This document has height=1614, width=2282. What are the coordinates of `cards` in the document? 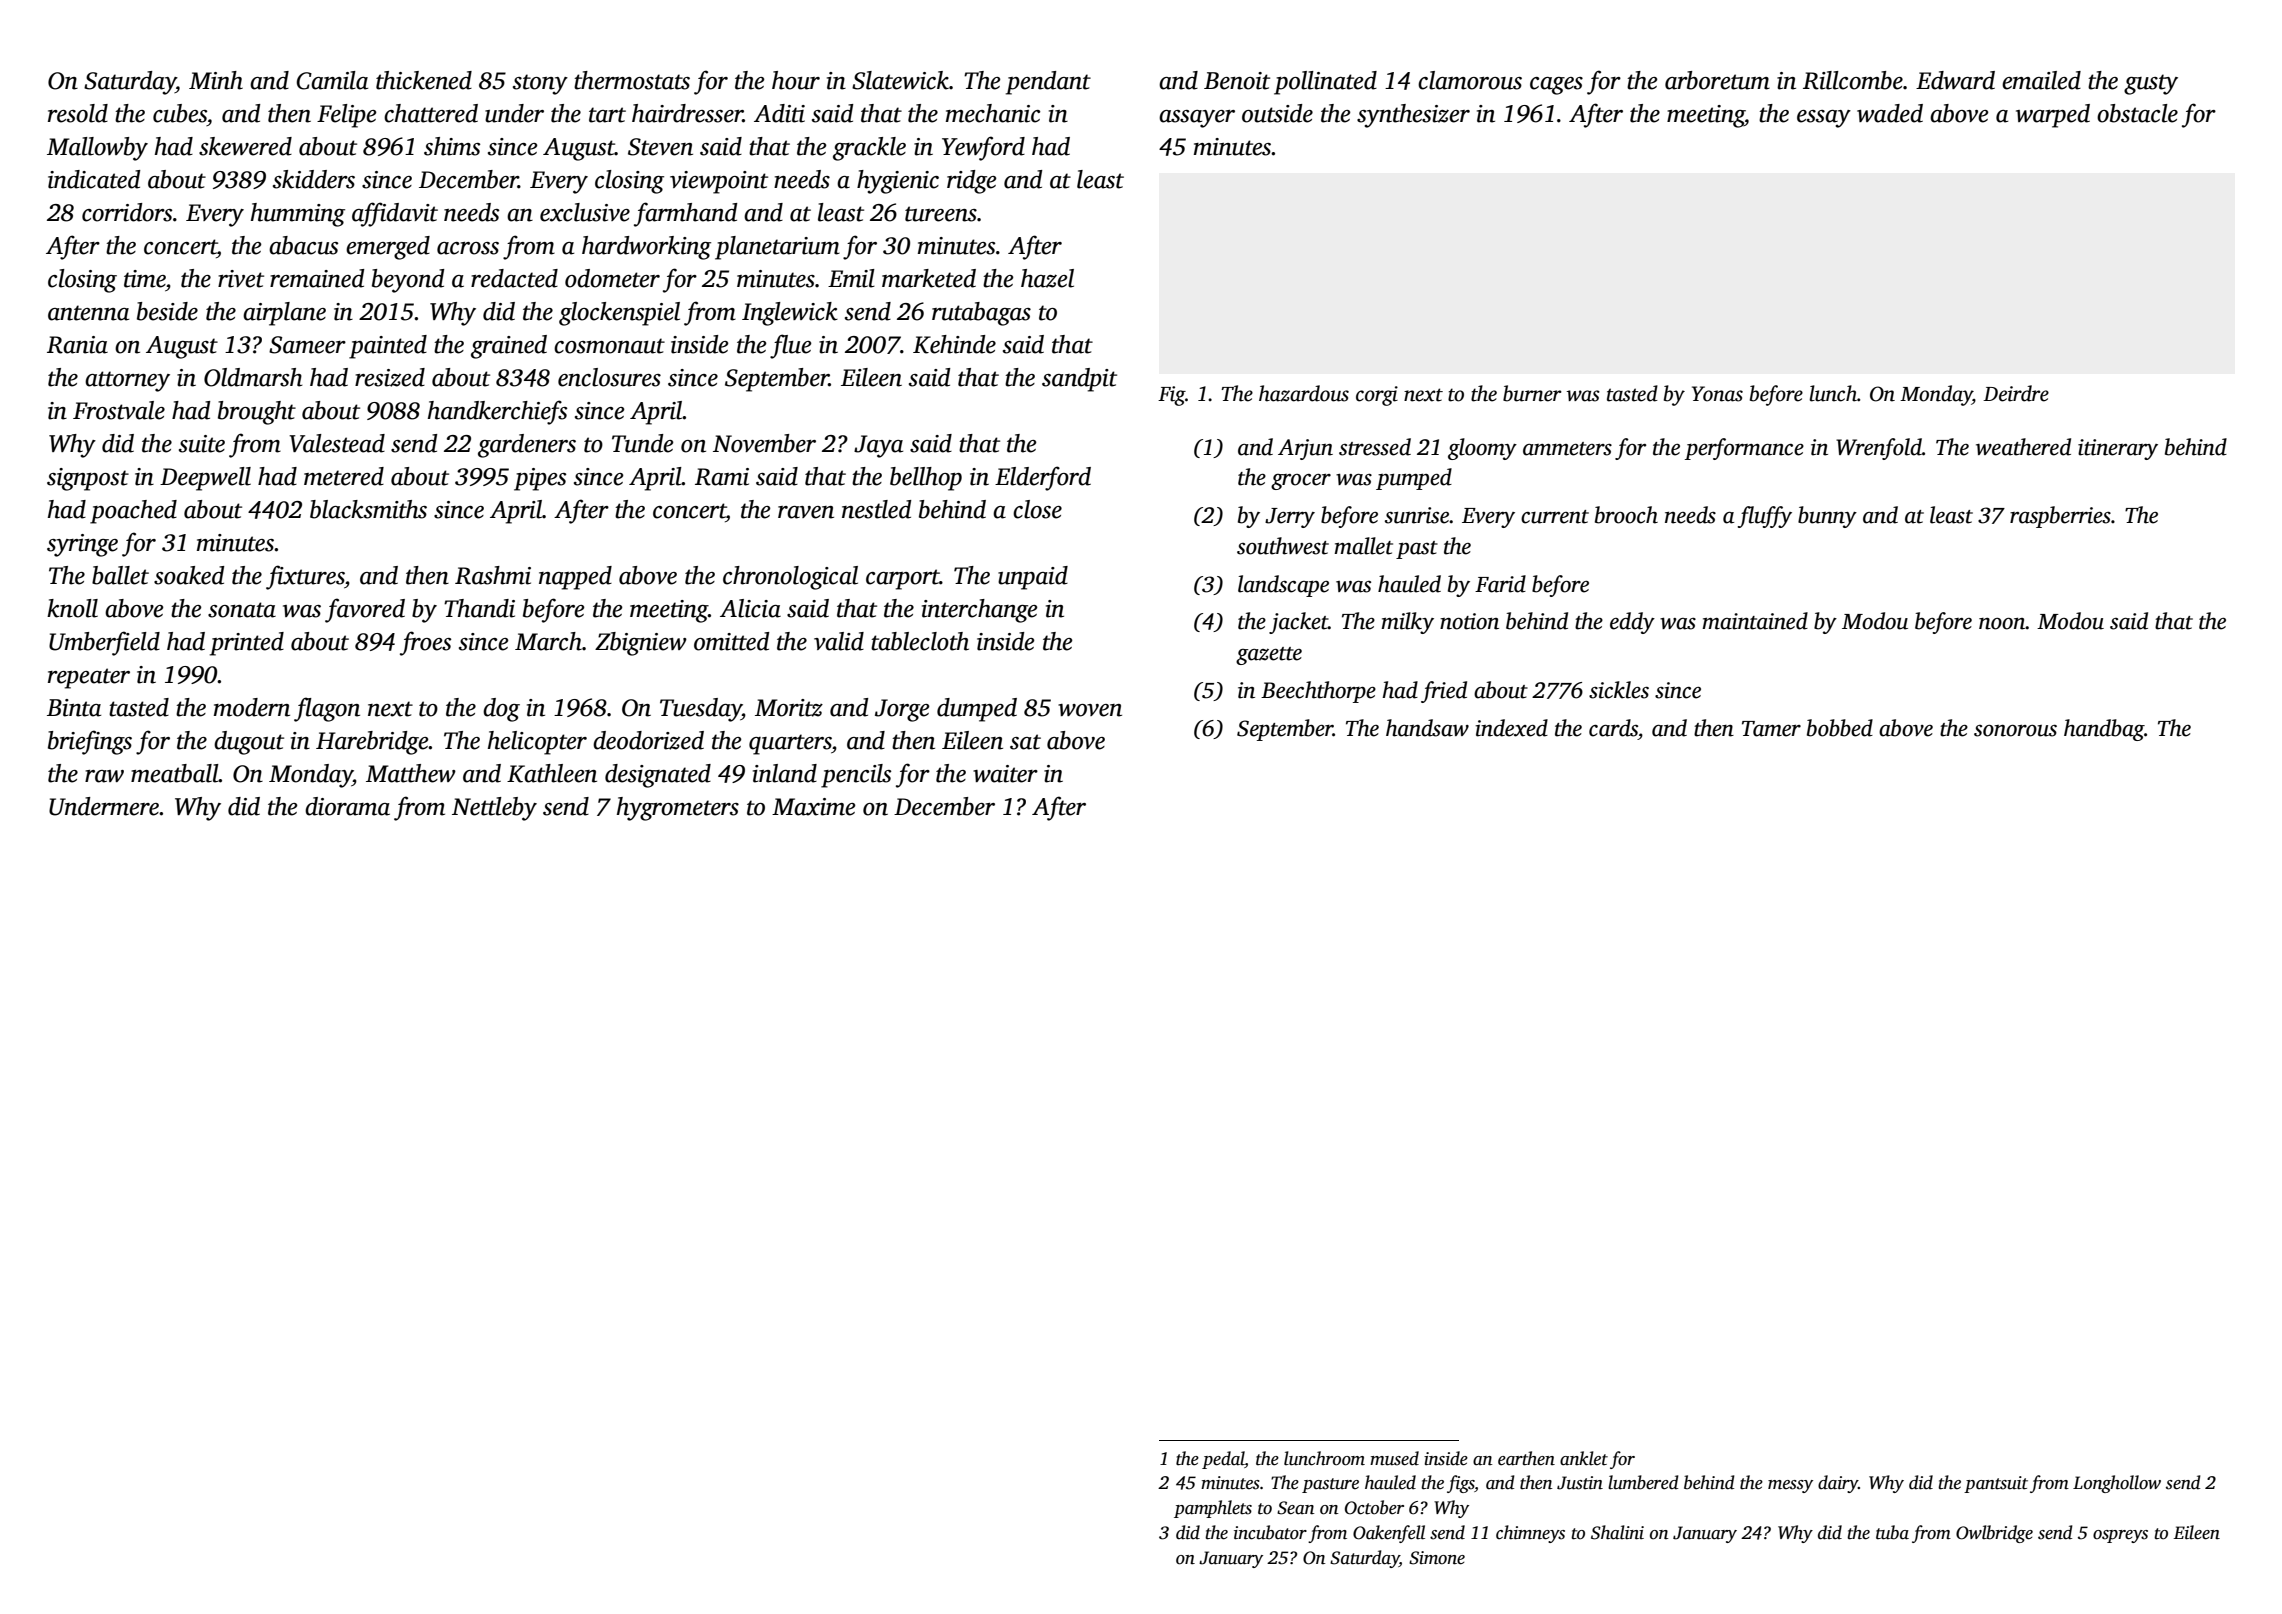 It's located at (1613, 728).
